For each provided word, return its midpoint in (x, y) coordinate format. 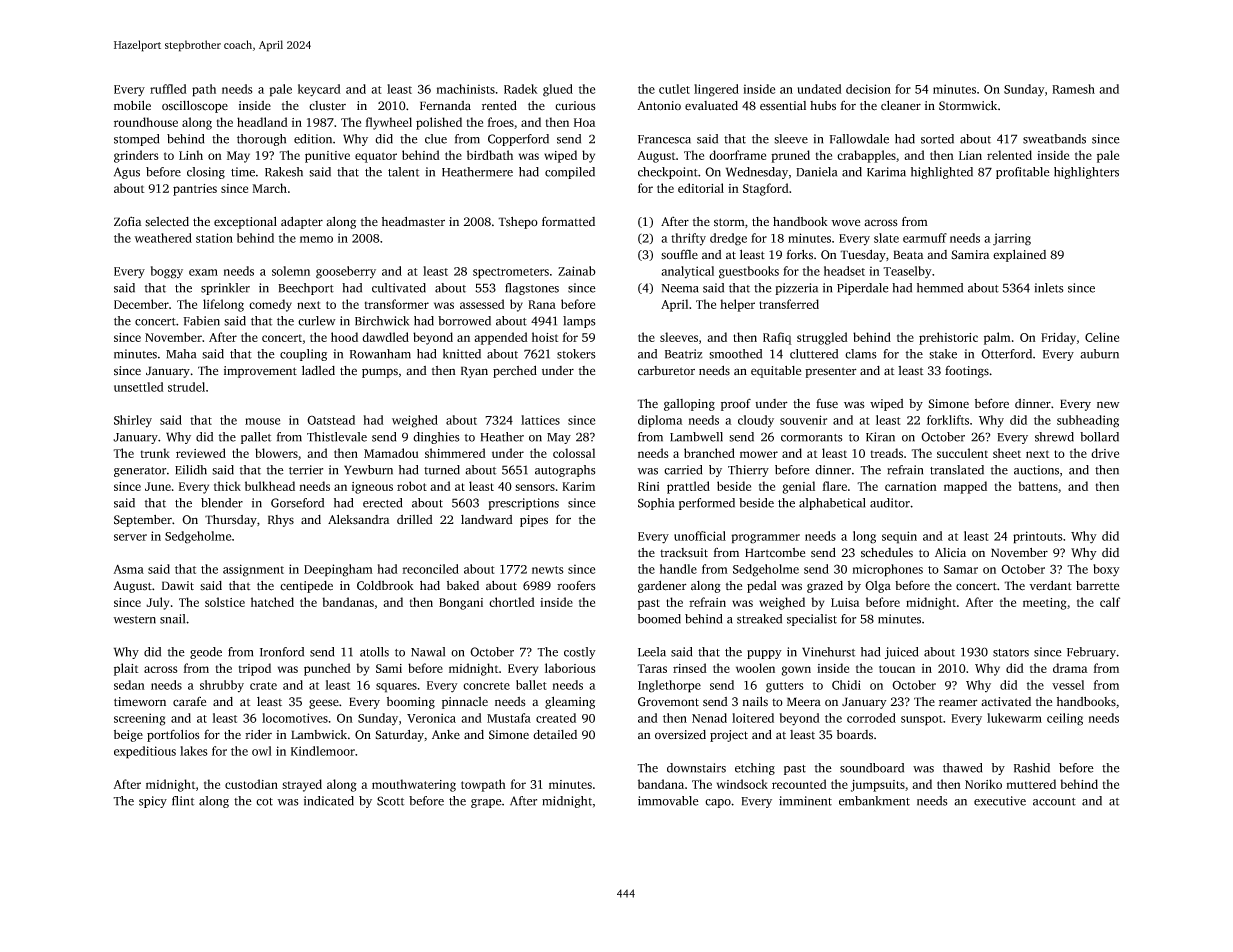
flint (183, 801)
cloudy (756, 421)
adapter (302, 222)
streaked (759, 619)
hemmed (940, 288)
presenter (831, 372)
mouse (262, 421)
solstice (225, 602)
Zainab (577, 271)
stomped (136, 140)
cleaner (901, 105)
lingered (716, 90)
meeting (1045, 604)
